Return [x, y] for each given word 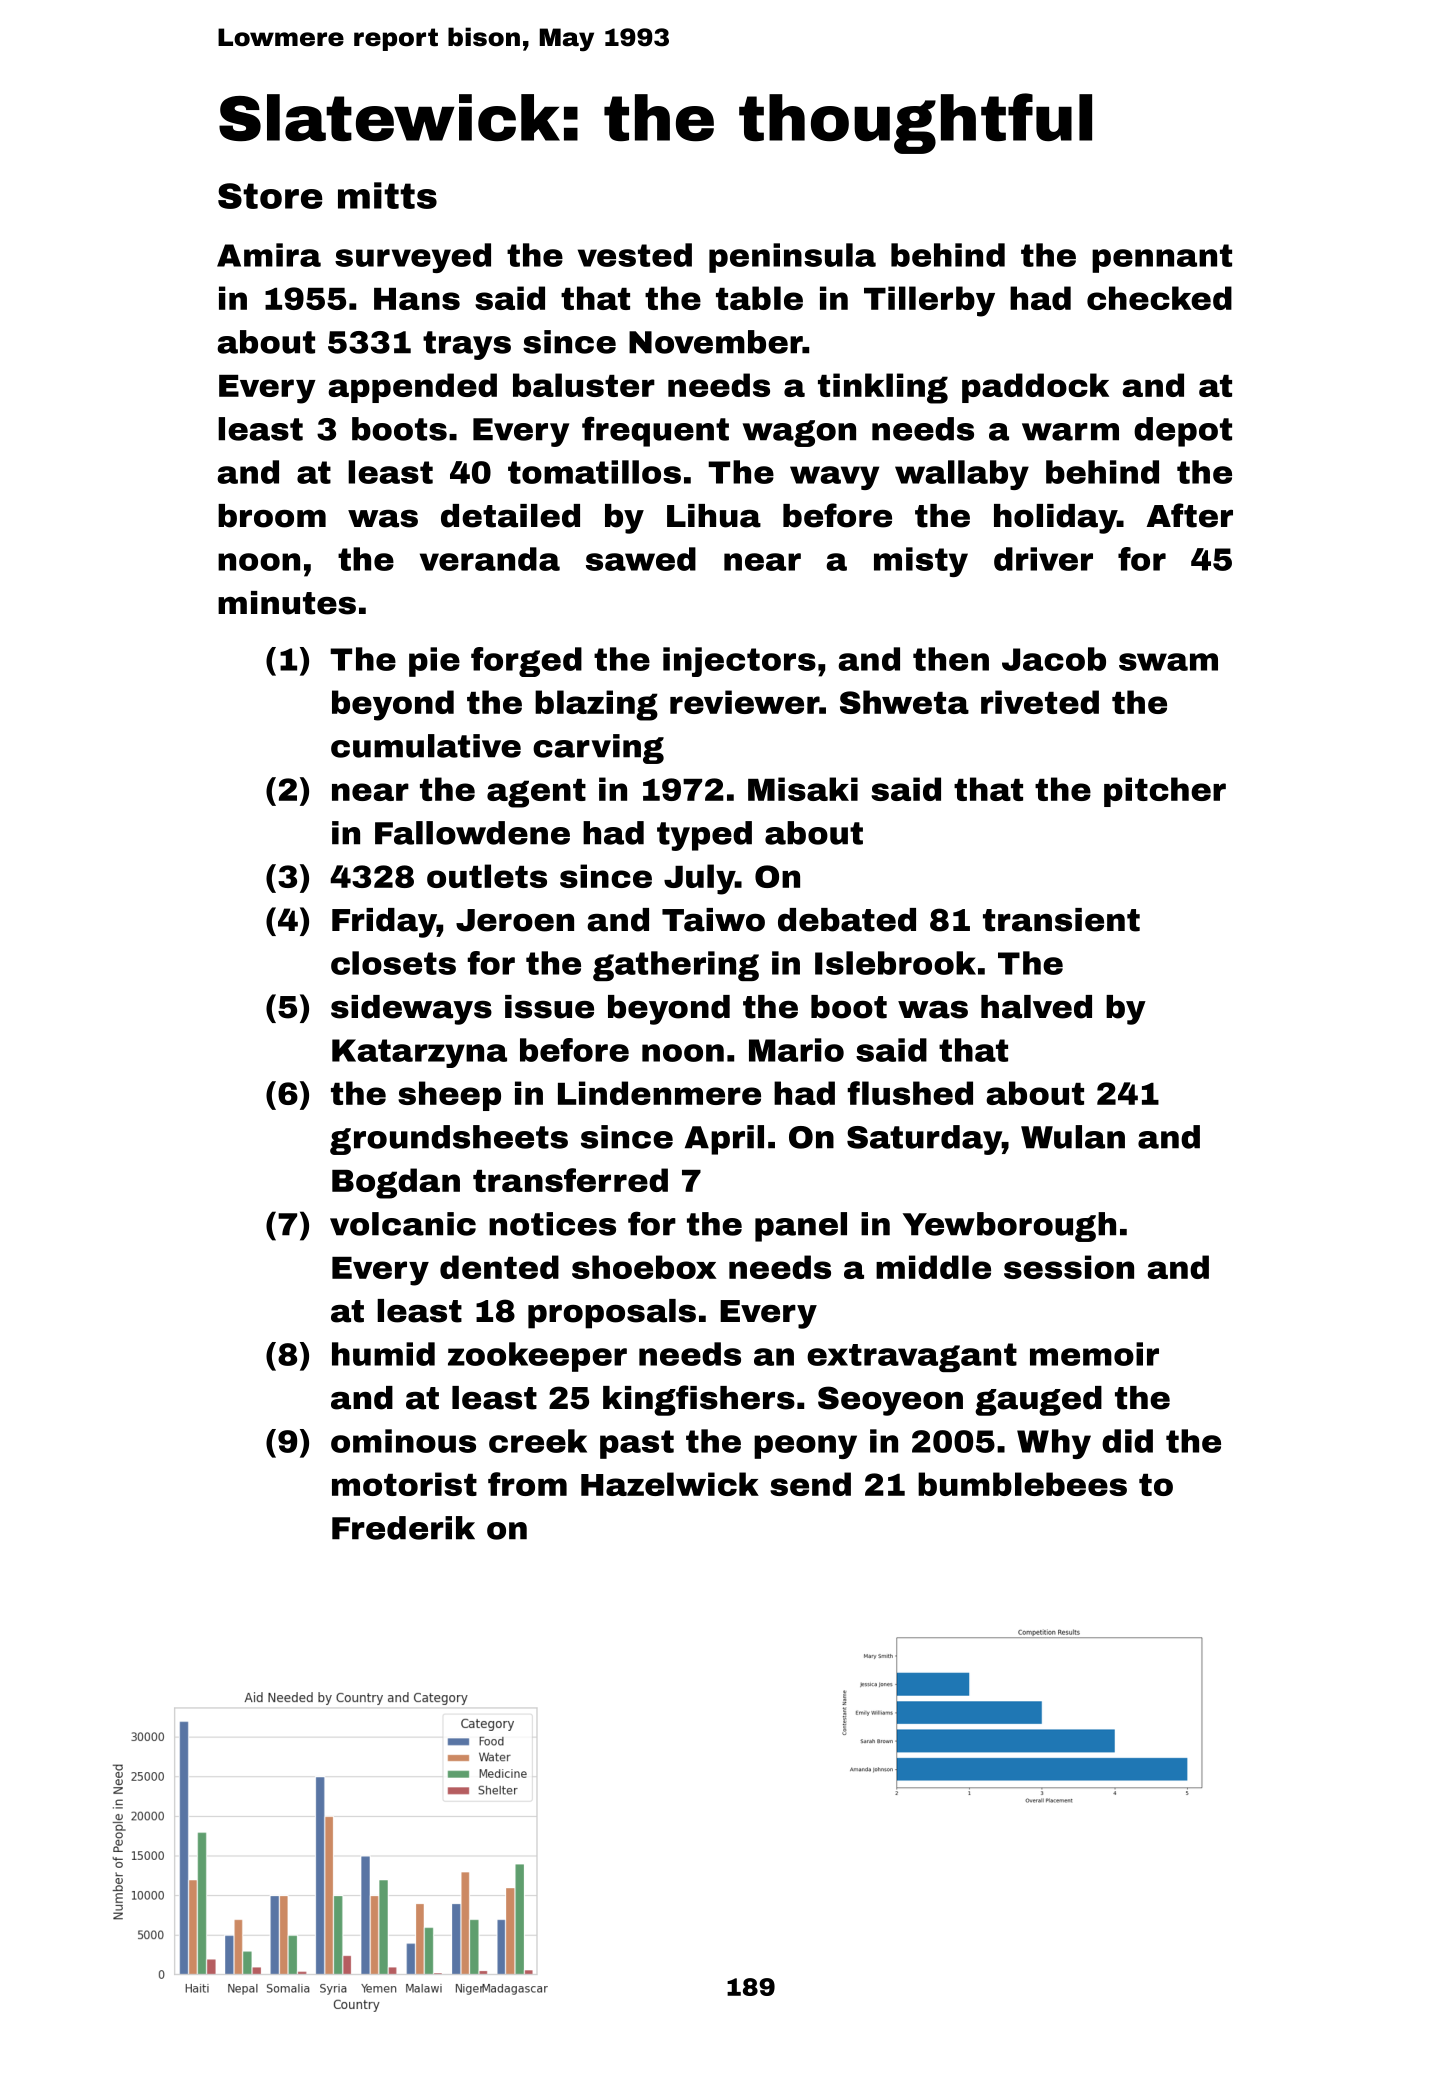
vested [635, 255]
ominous [403, 1441]
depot [1183, 432]
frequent [655, 431]
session [1069, 1267]
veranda [490, 559]
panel [801, 1227]
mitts [387, 195]
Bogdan [396, 1183]
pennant [1162, 258]
